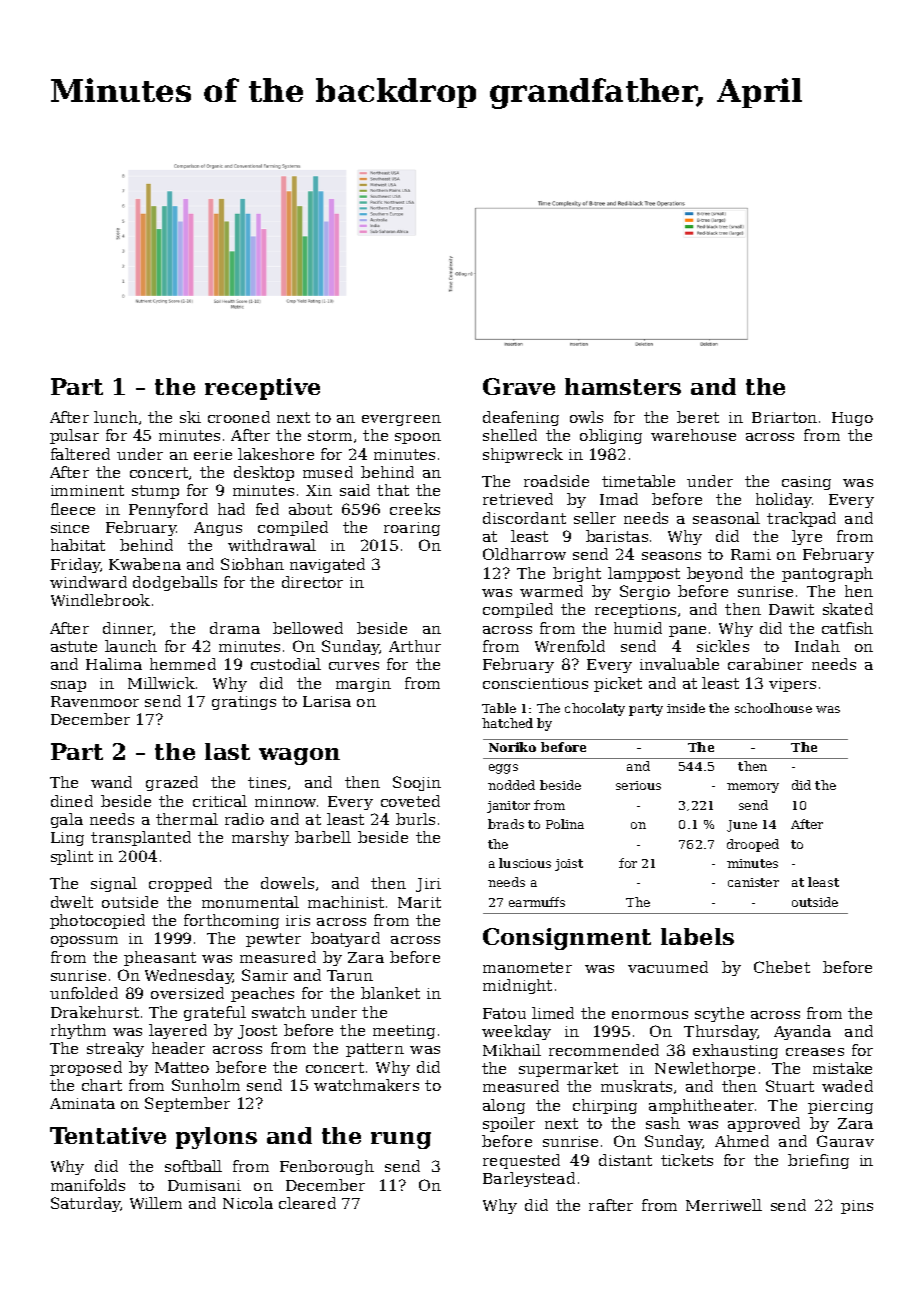  Describe the element at coordinates (635, 611) in the screenshot. I see `receptions` at that location.
